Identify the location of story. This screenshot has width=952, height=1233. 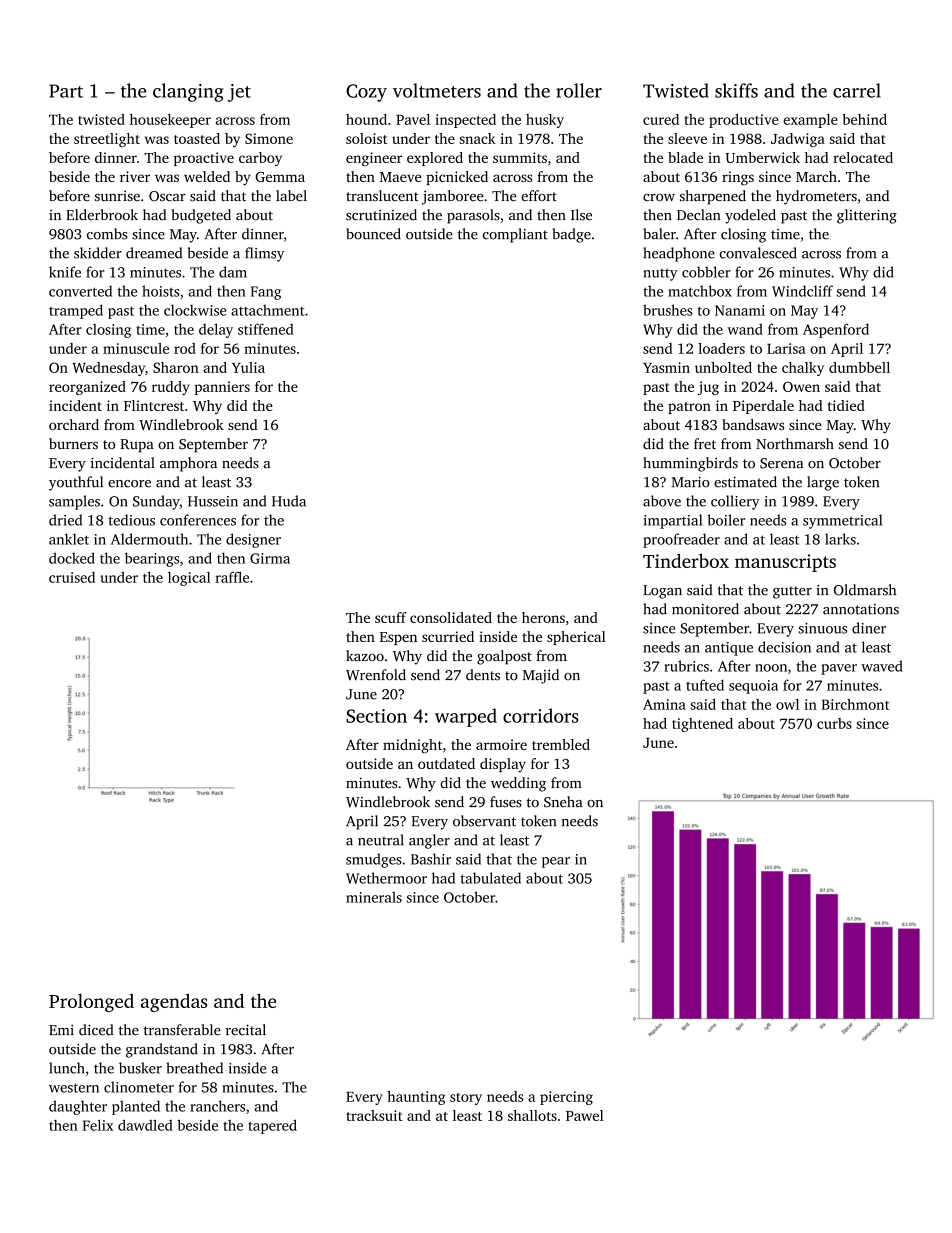
(466, 1099).
